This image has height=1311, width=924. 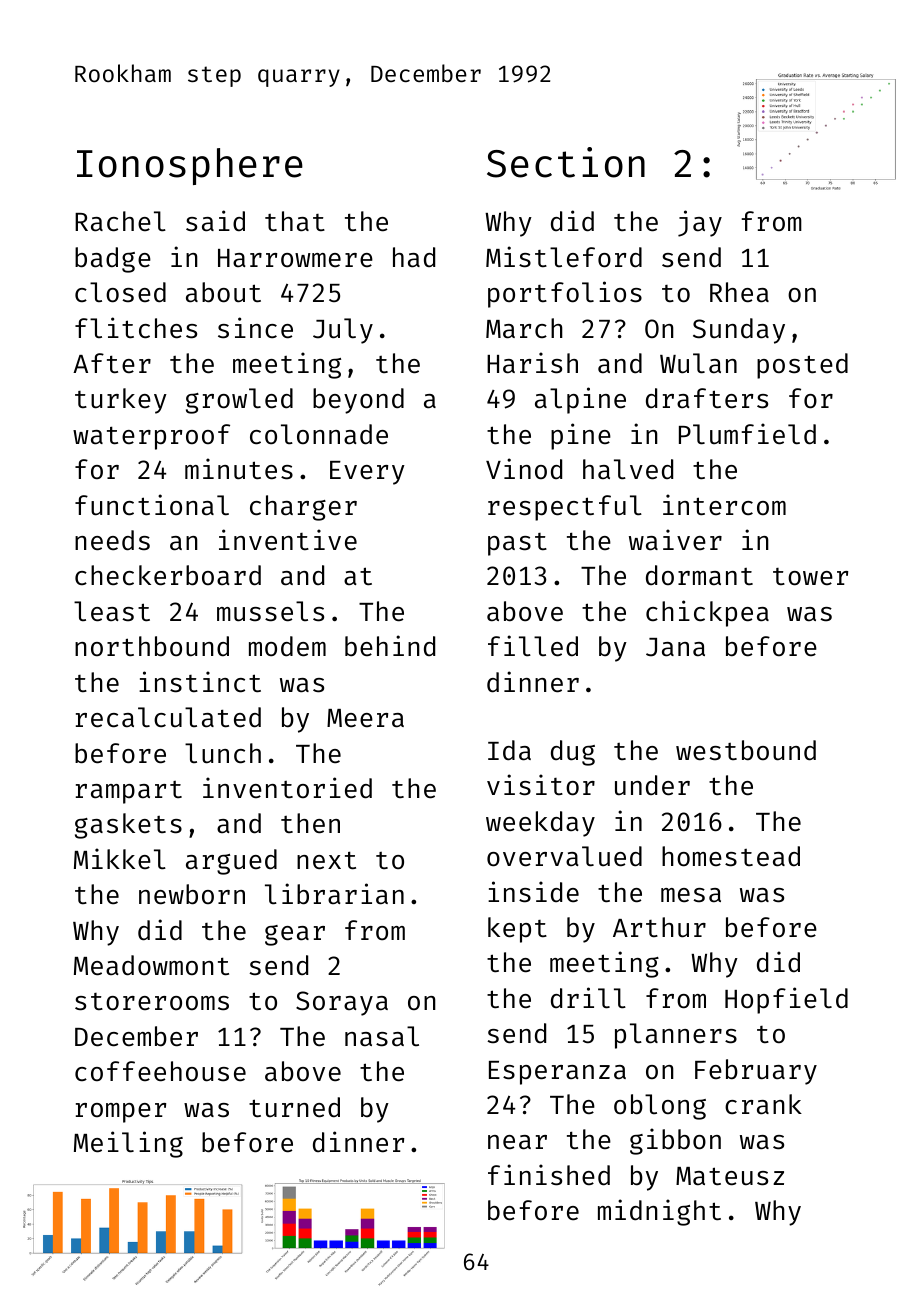 What do you see at coordinates (160, 1071) in the image?
I see `coffeehouse` at bounding box center [160, 1071].
